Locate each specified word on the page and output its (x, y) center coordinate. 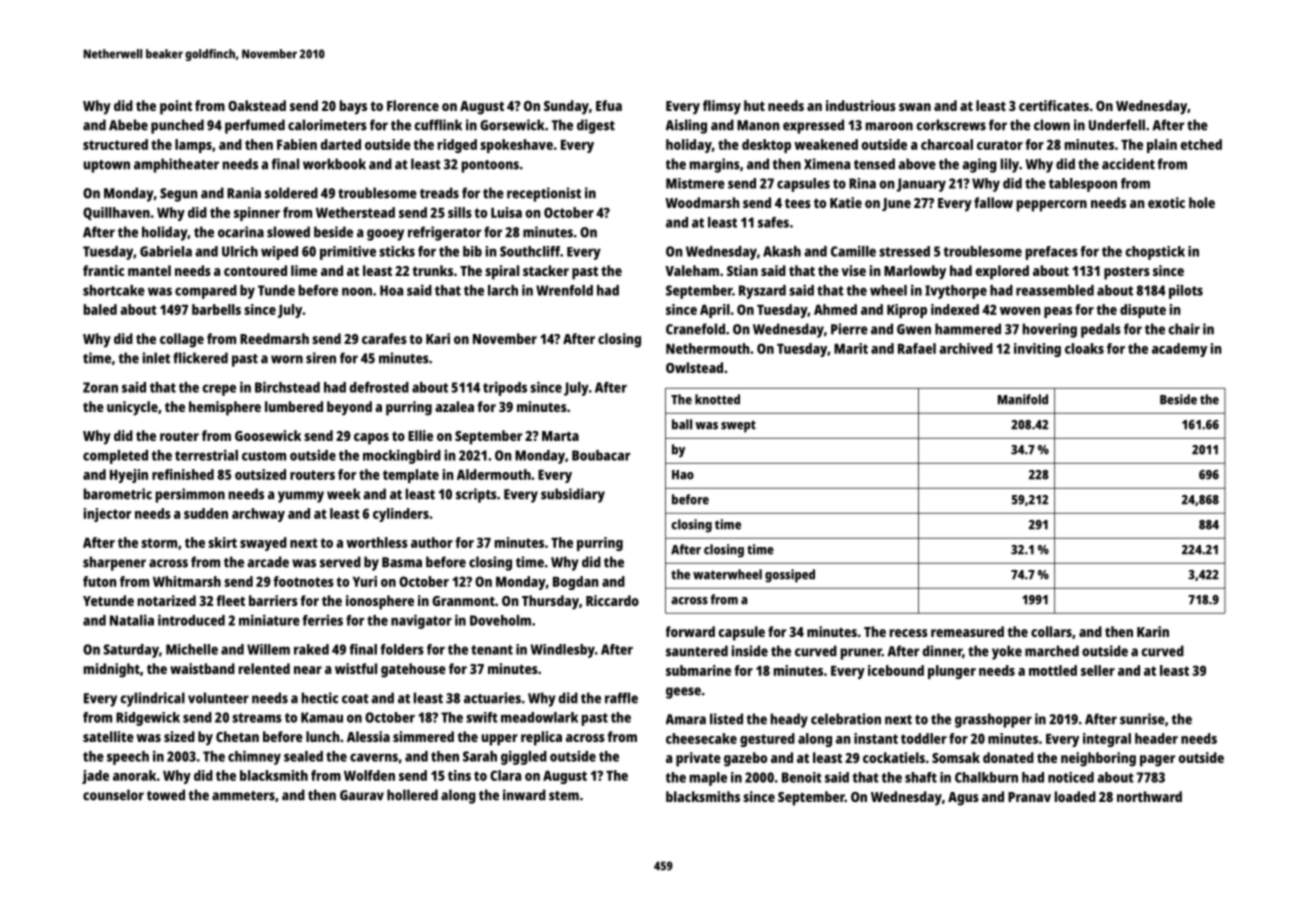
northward (1149, 796)
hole (1202, 202)
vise (853, 270)
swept (738, 426)
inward (524, 795)
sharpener (114, 563)
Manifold (1023, 399)
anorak (134, 775)
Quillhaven (116, 213)
